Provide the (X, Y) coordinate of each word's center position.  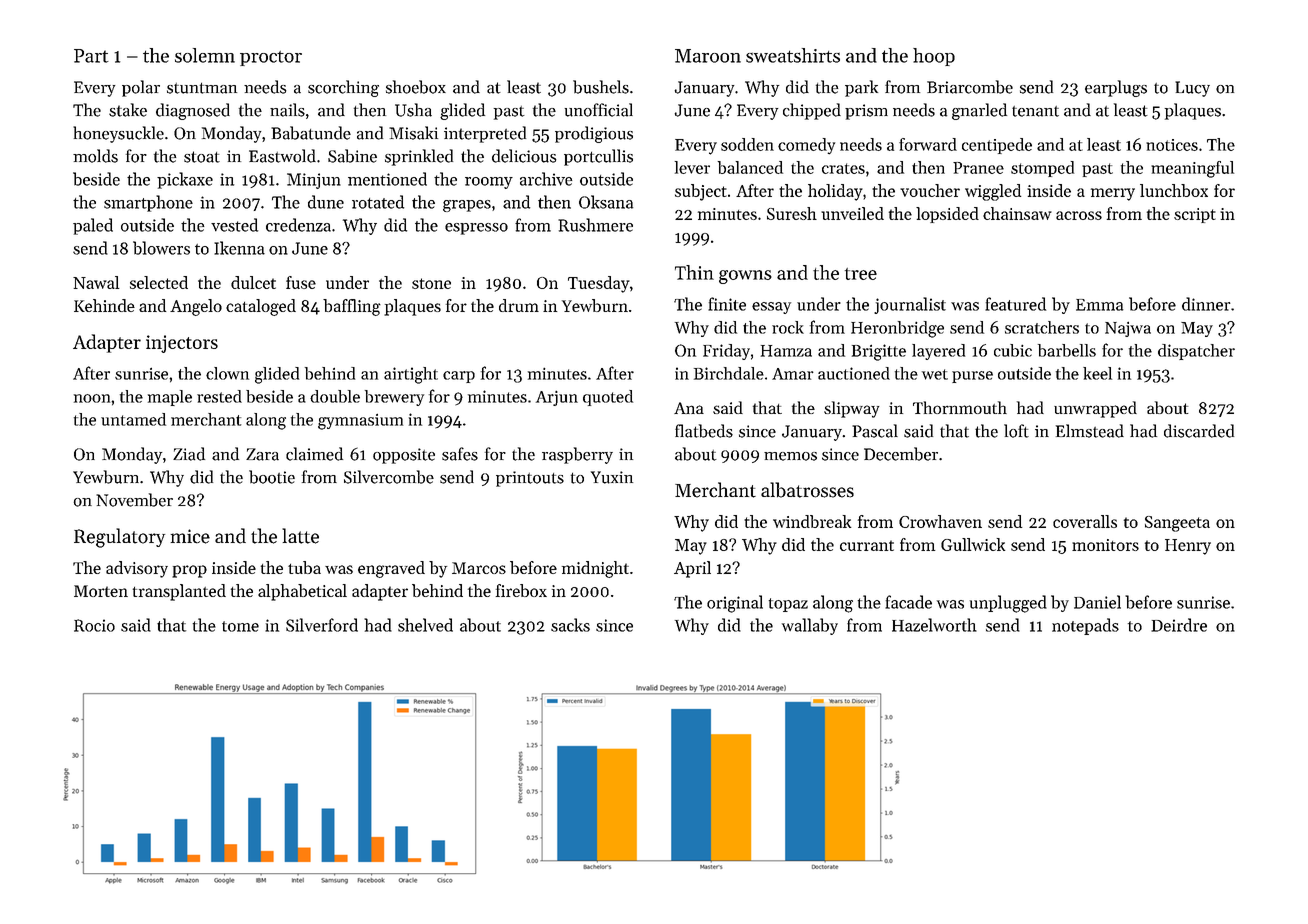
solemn (205, 55)
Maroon (708, 56)
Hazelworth (934, 625)
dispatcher (1196, 352)
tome (240, 626)
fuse (301, 282)
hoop (934, 57)
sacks (570, 625)
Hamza (786, 351)
